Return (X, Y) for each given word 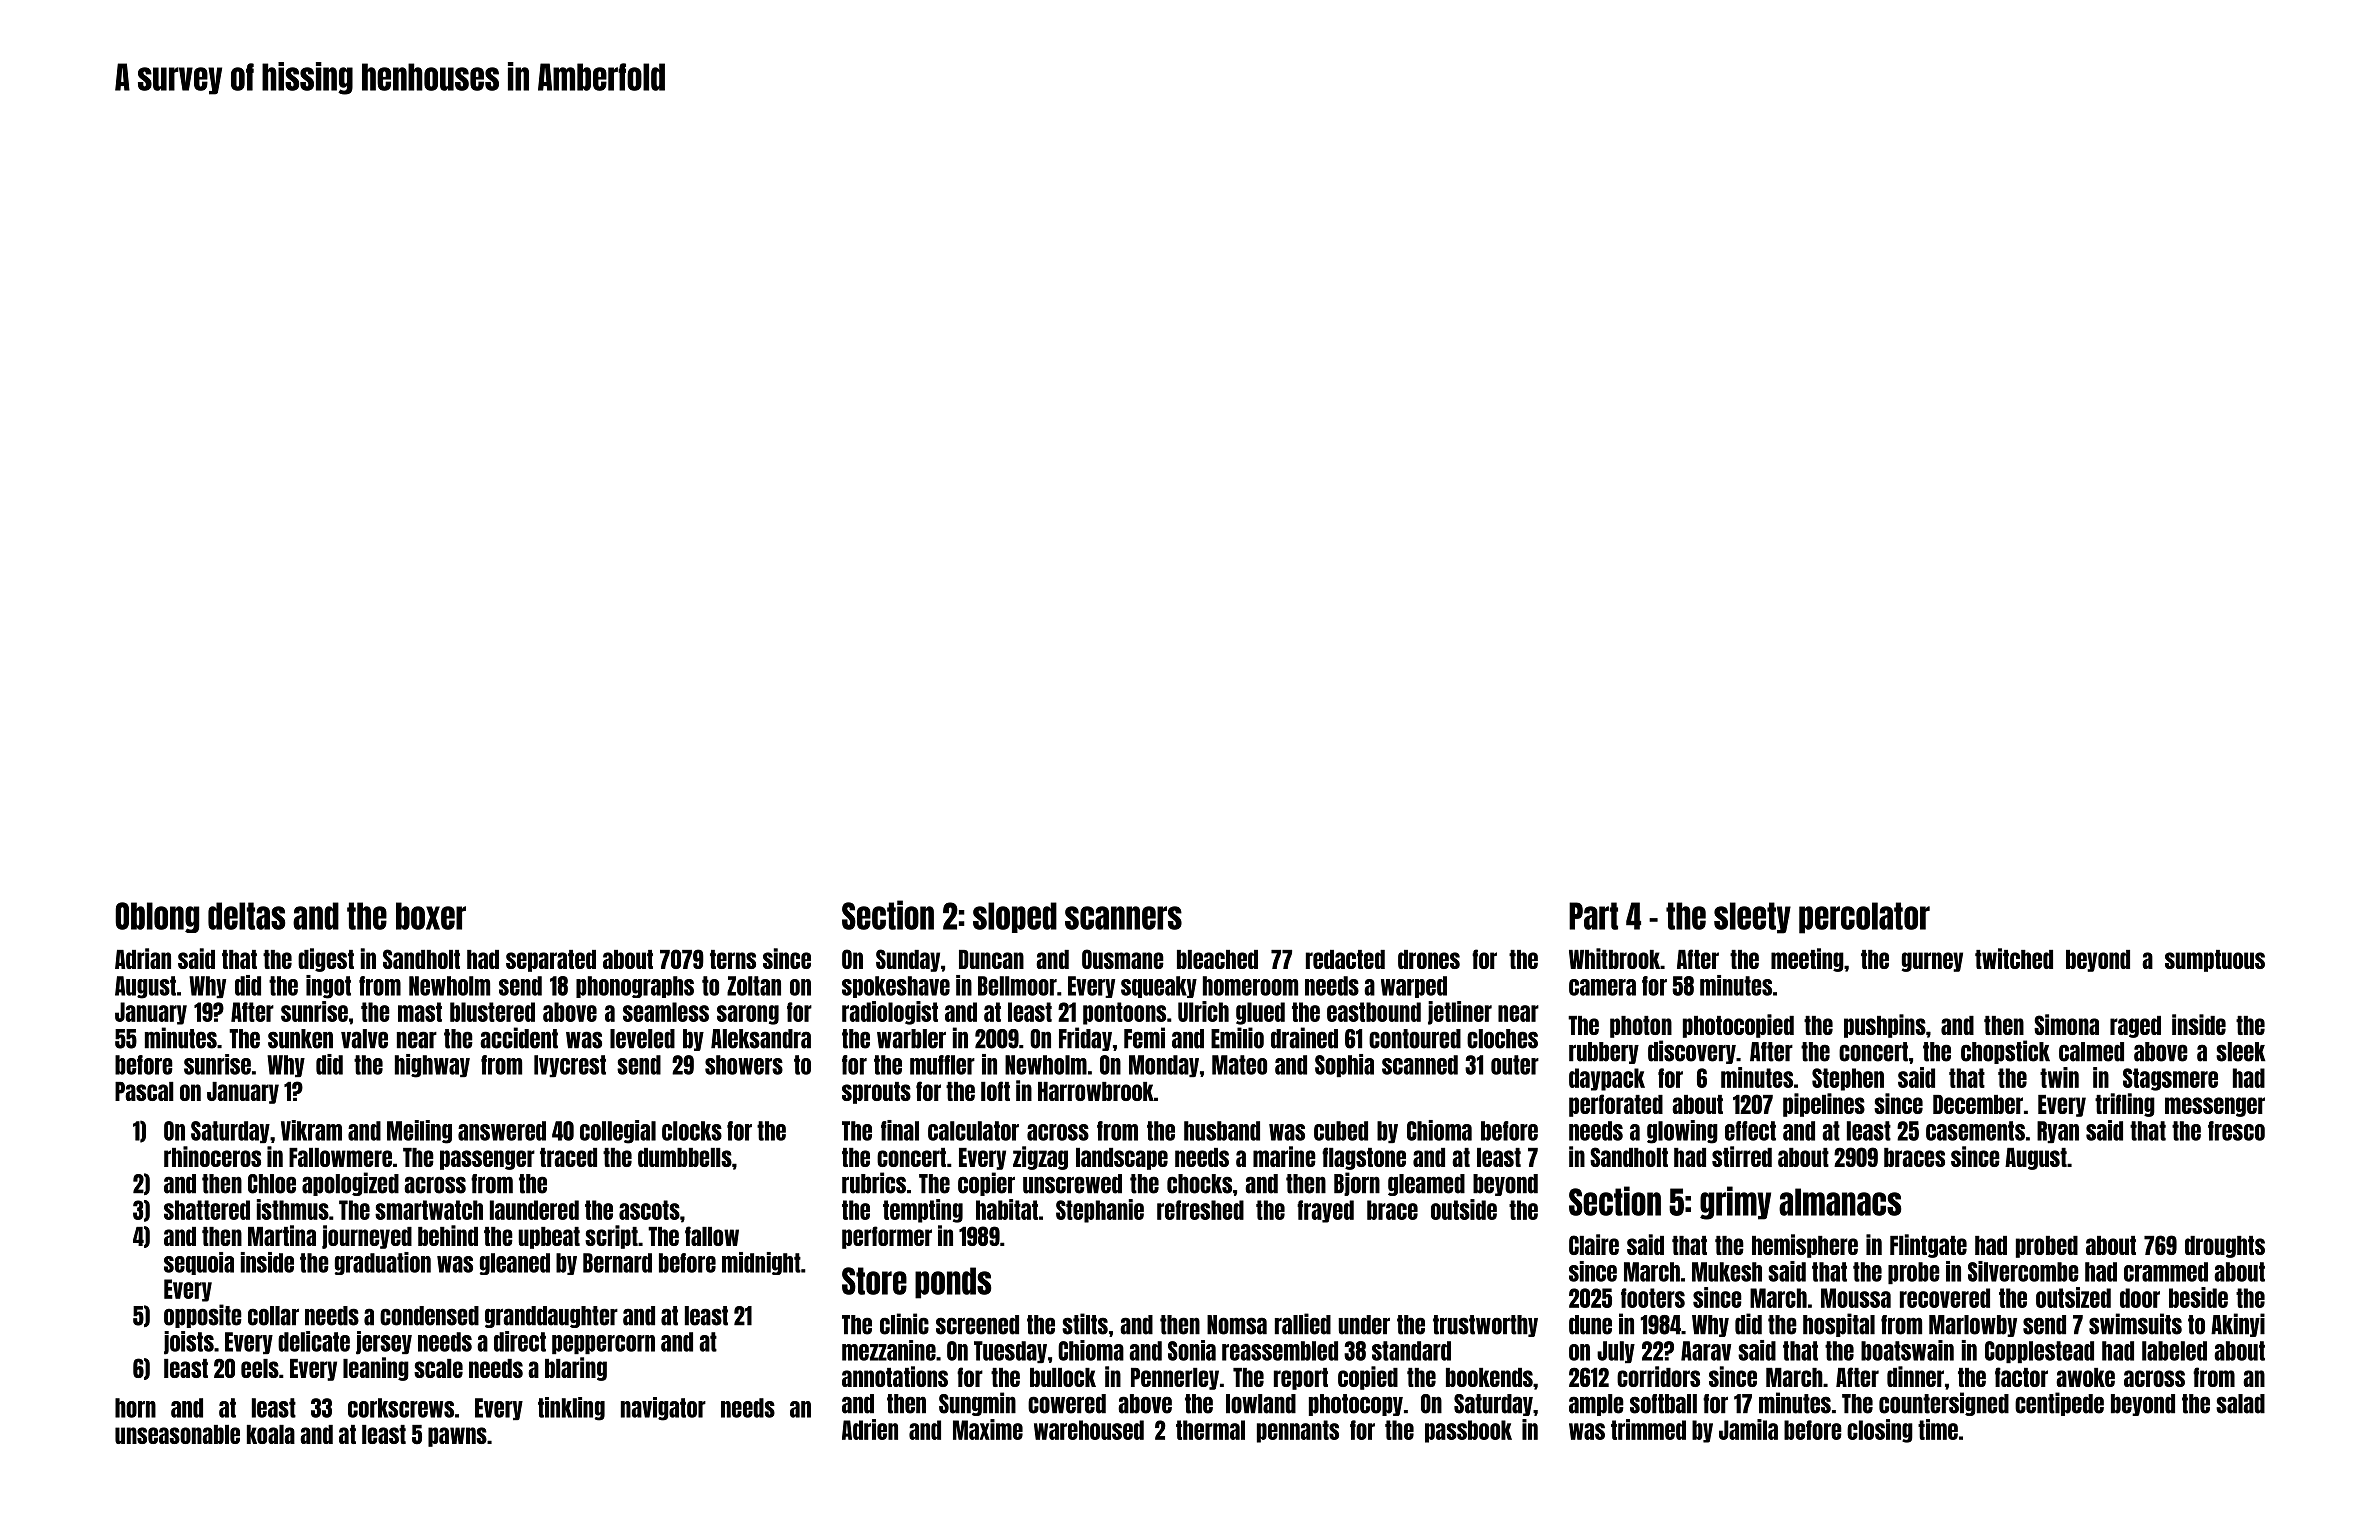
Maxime (988, 1429)
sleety (1752, 918)
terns (733, 959)
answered (502, 1131)
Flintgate (1928, 1246)
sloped (1015, 917)
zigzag (1040, 1158)
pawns (457, 1437)
